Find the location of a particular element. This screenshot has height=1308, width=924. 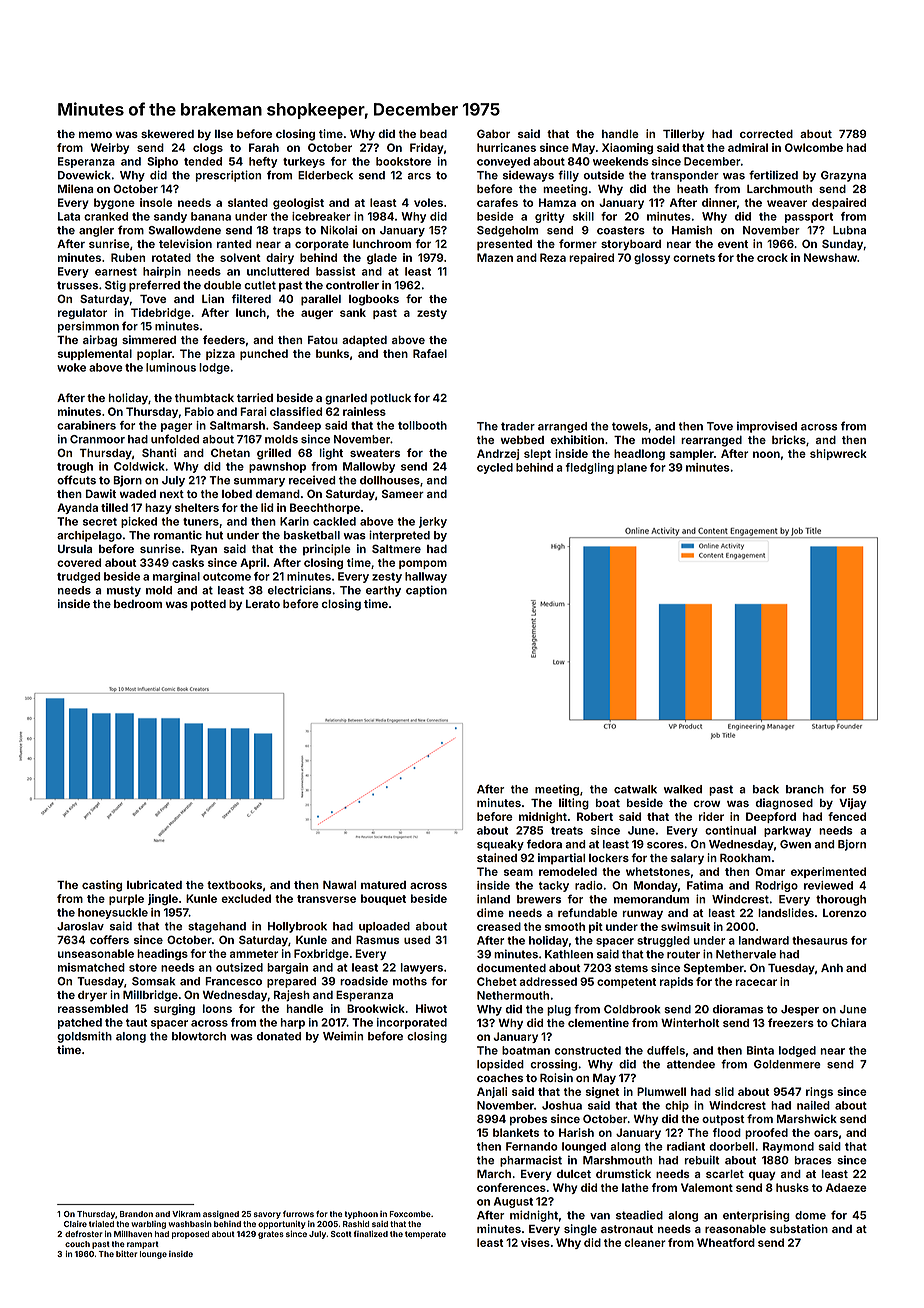

Vijay is located at coordinates (853, 804).
